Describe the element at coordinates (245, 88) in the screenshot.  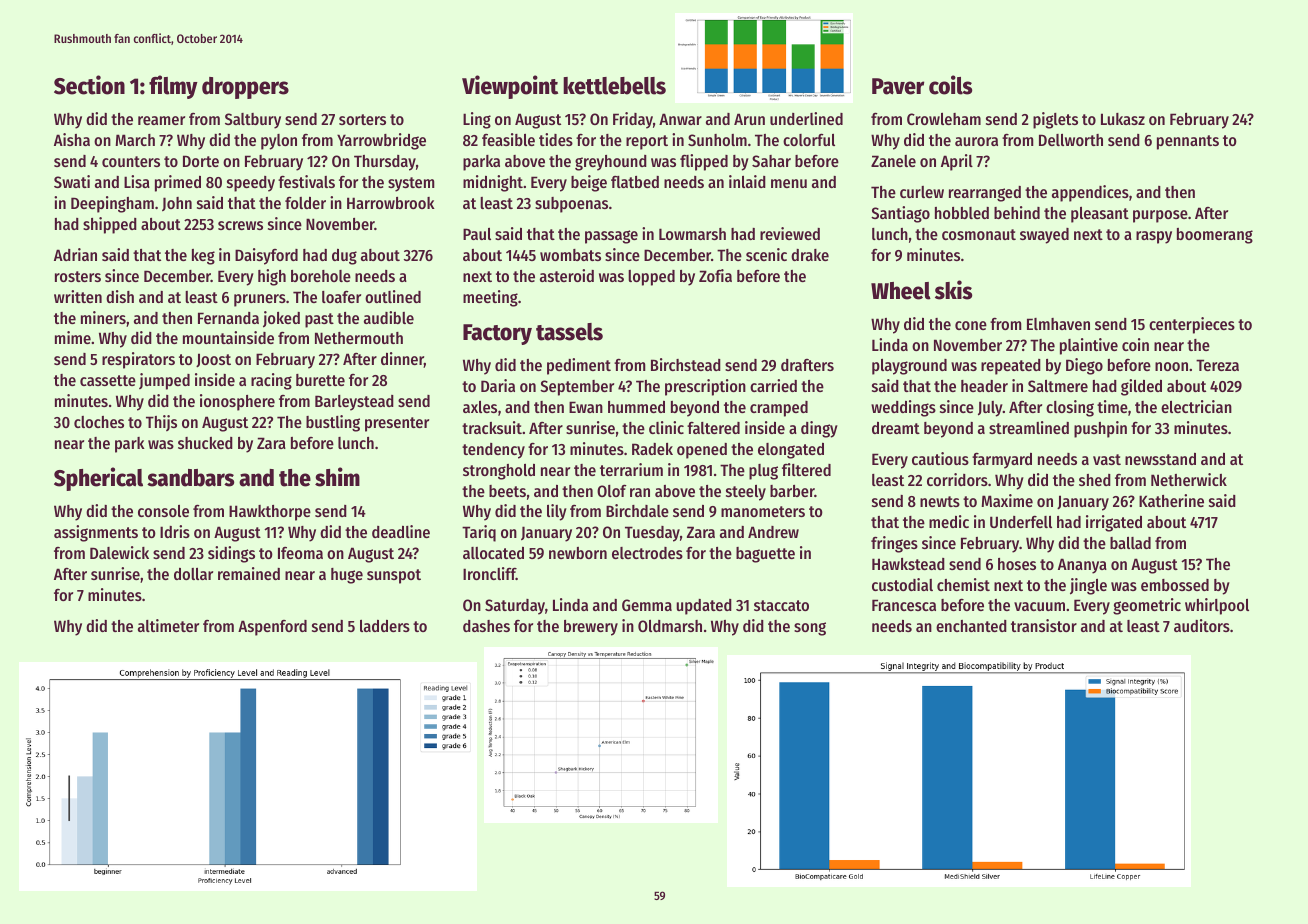
I see `droppers` at that location.
